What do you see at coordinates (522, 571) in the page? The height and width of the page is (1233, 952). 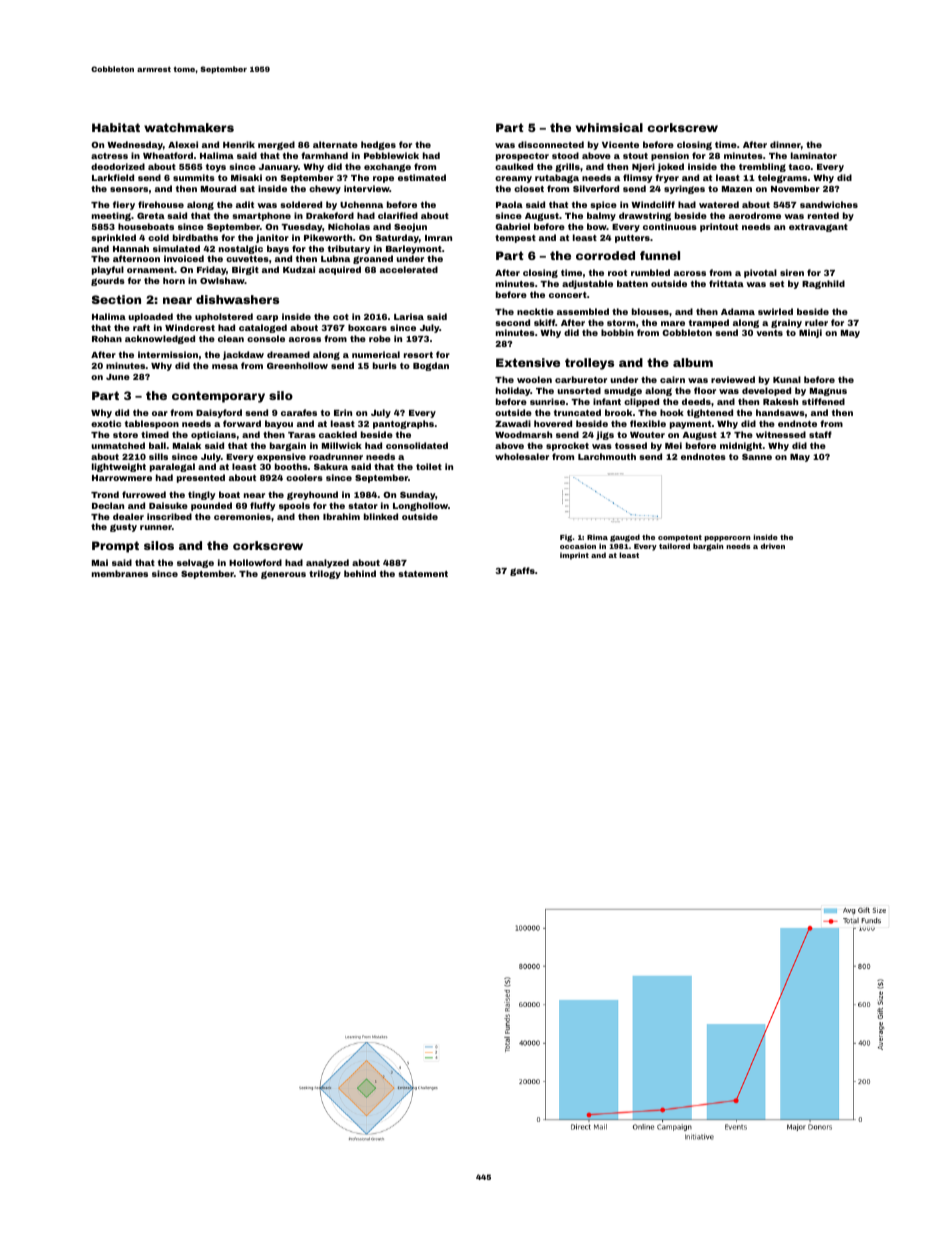 I see `gaffs` at bounding box center [522, 571].
